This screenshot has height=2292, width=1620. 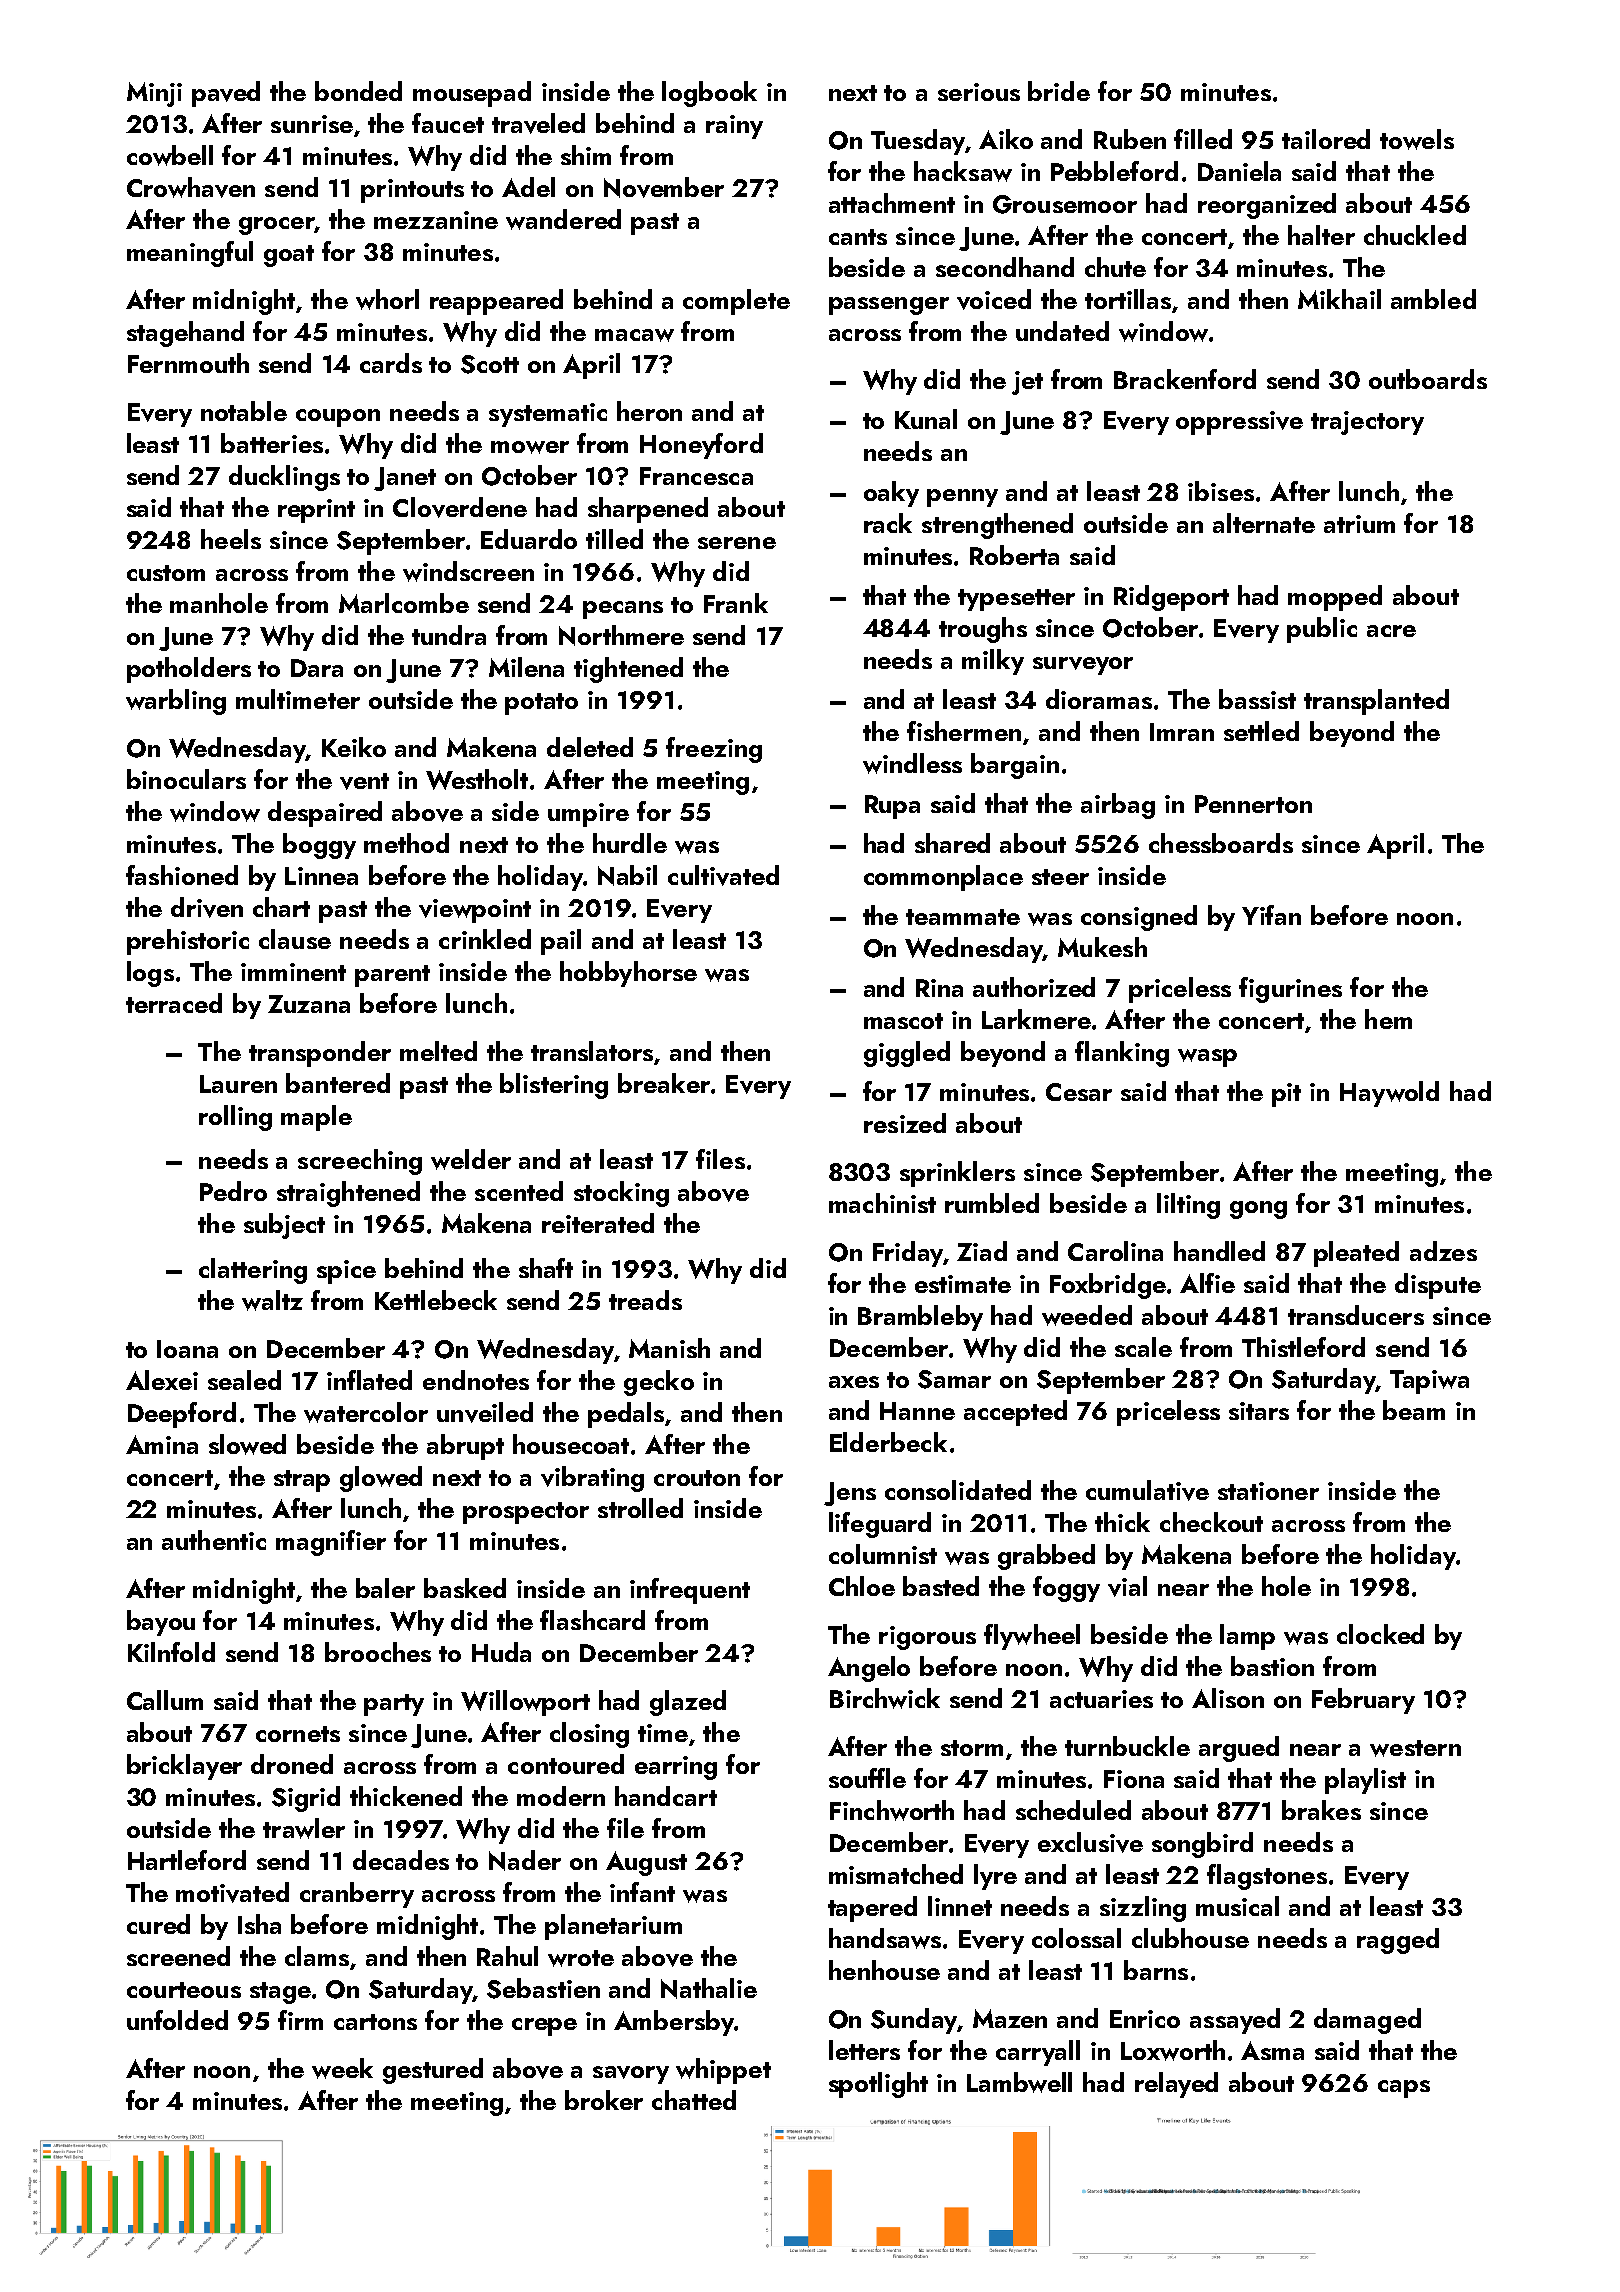 I want to click on binoculars, so click(x=186, y=779).
